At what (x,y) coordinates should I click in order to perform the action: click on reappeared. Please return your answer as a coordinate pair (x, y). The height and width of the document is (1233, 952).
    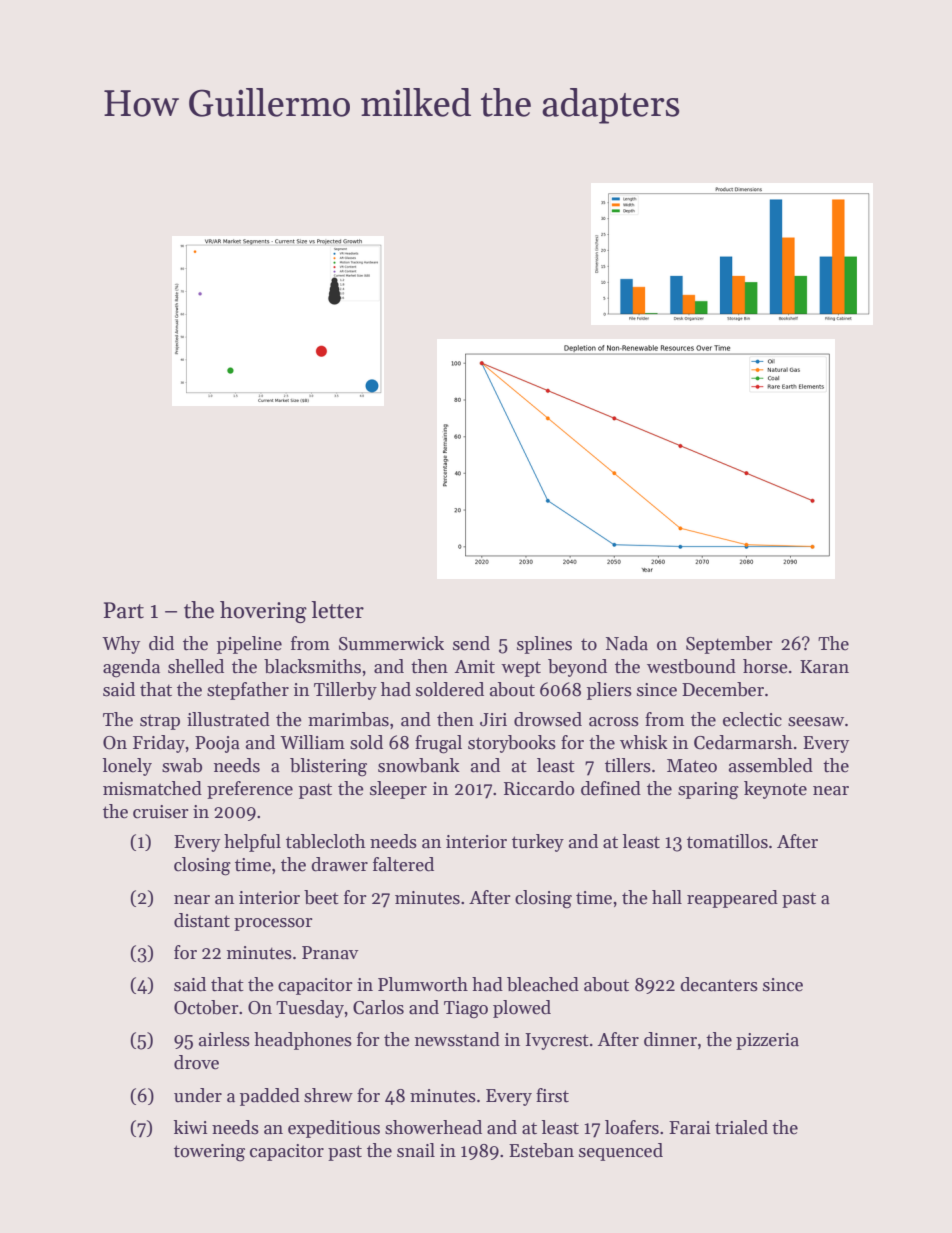
    Looking at the image, I should click on (732, 899).
